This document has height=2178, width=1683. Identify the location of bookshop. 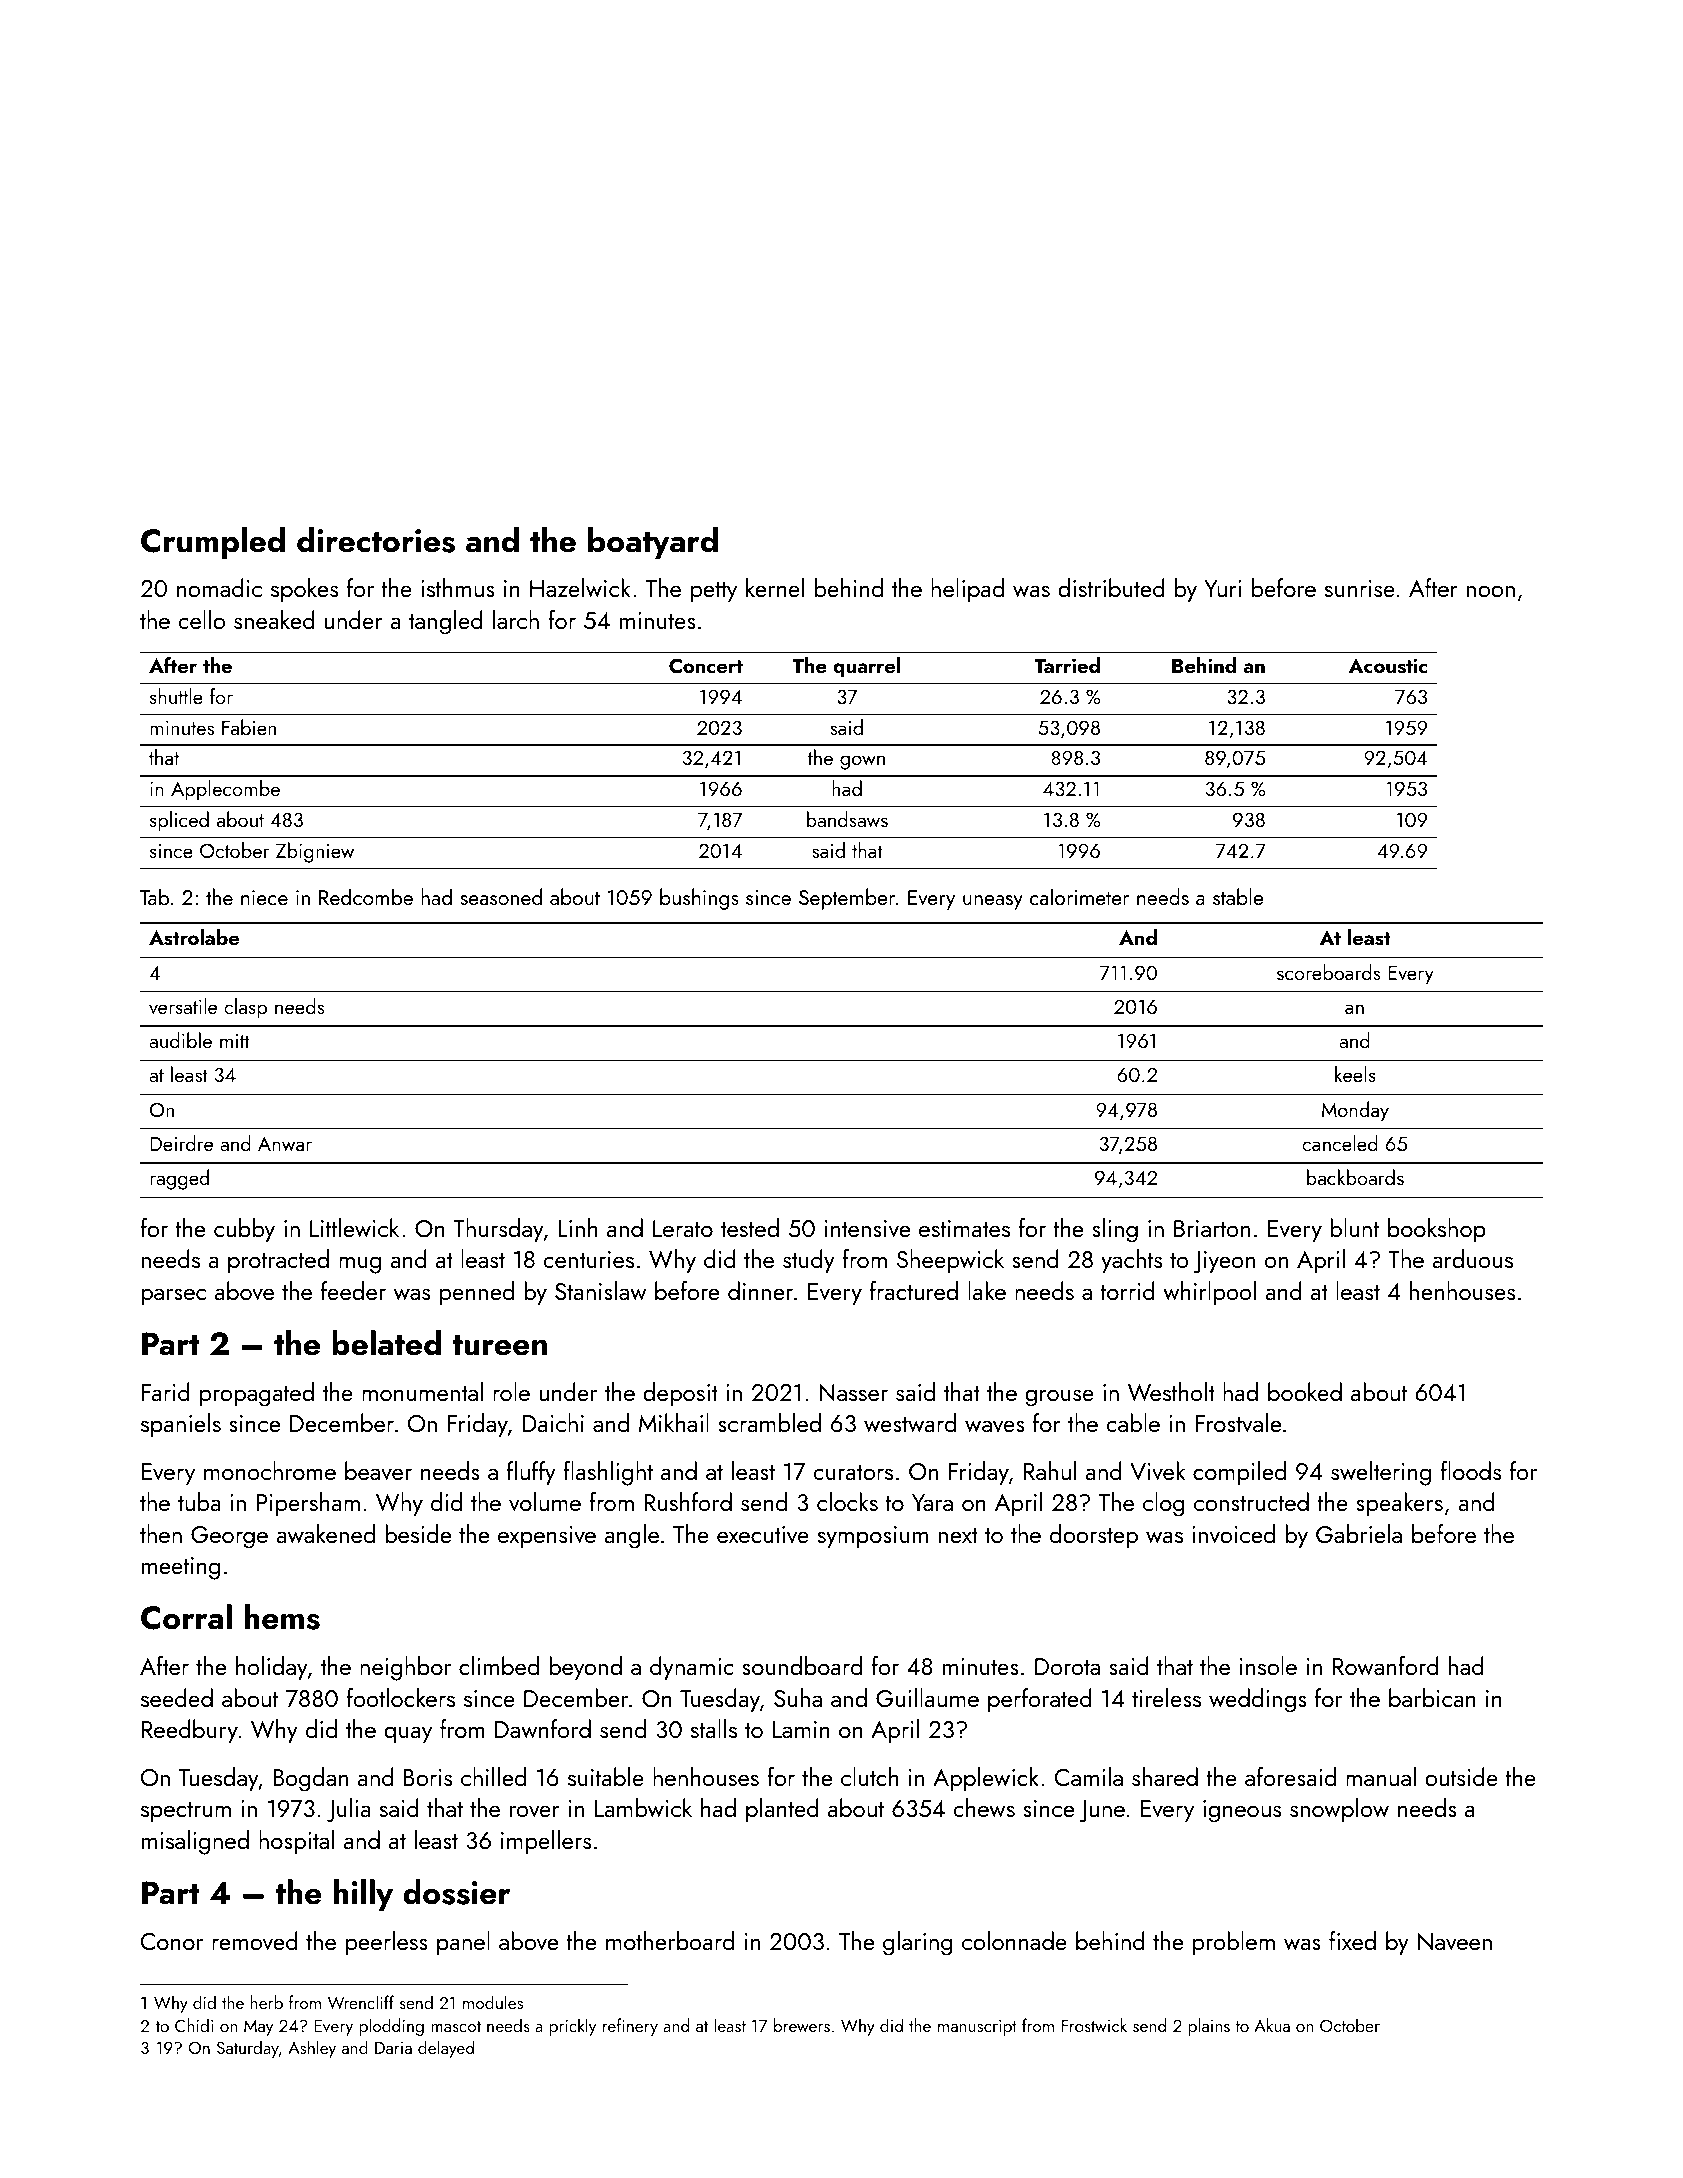
(1437, 1230).
